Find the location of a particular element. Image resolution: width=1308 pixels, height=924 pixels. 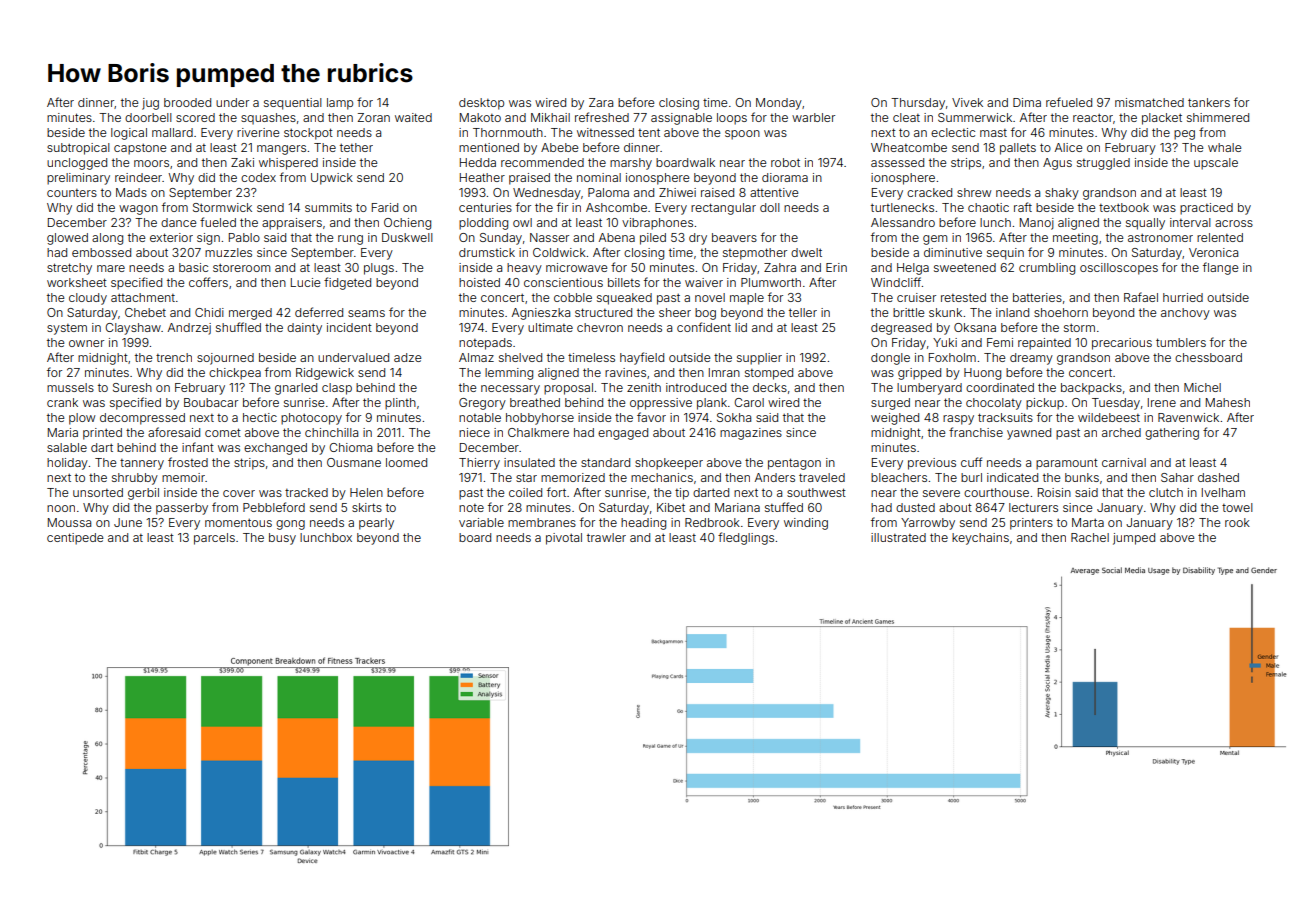

Vivek is located at coordinates (967, 102).
